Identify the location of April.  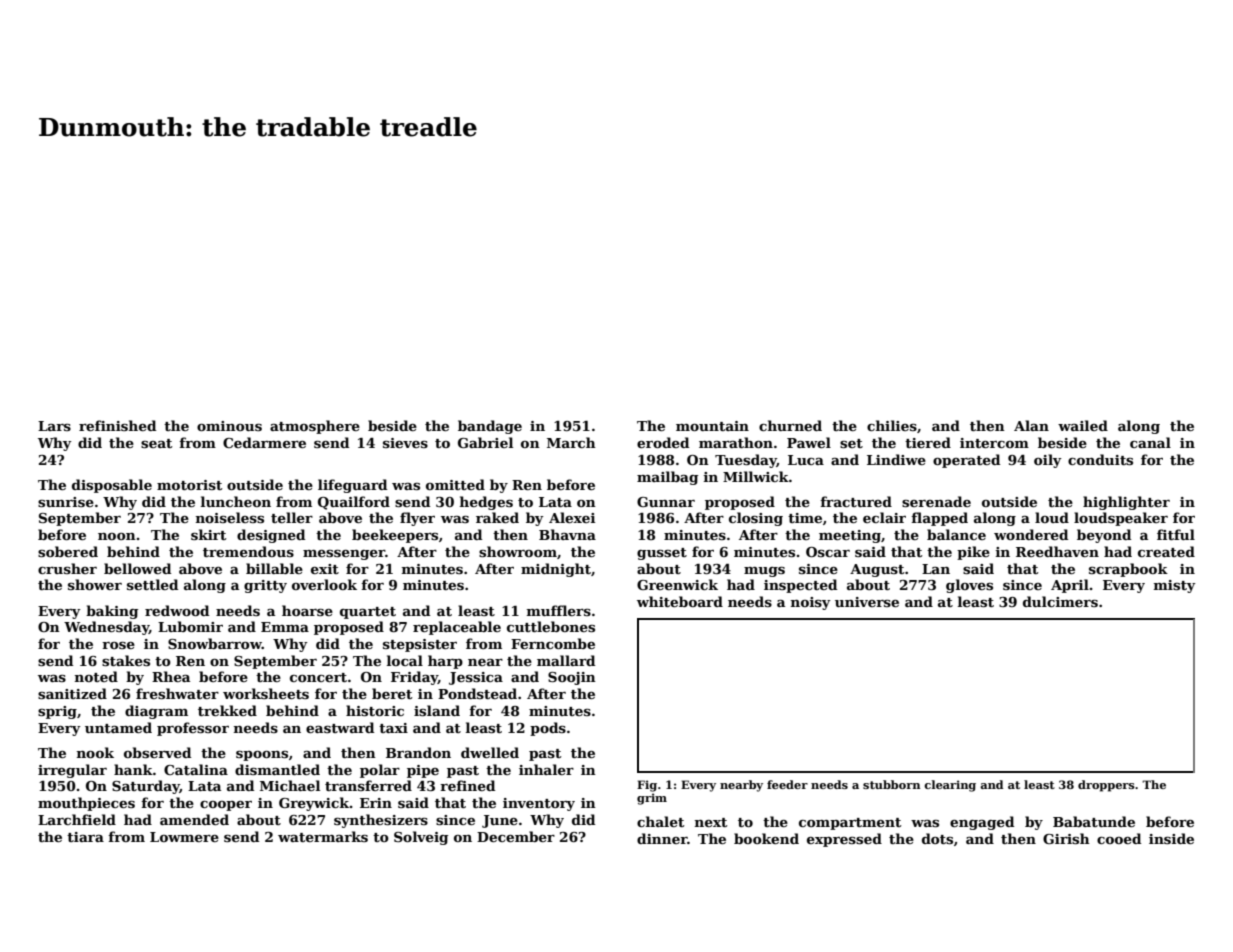
(1070, 586).
